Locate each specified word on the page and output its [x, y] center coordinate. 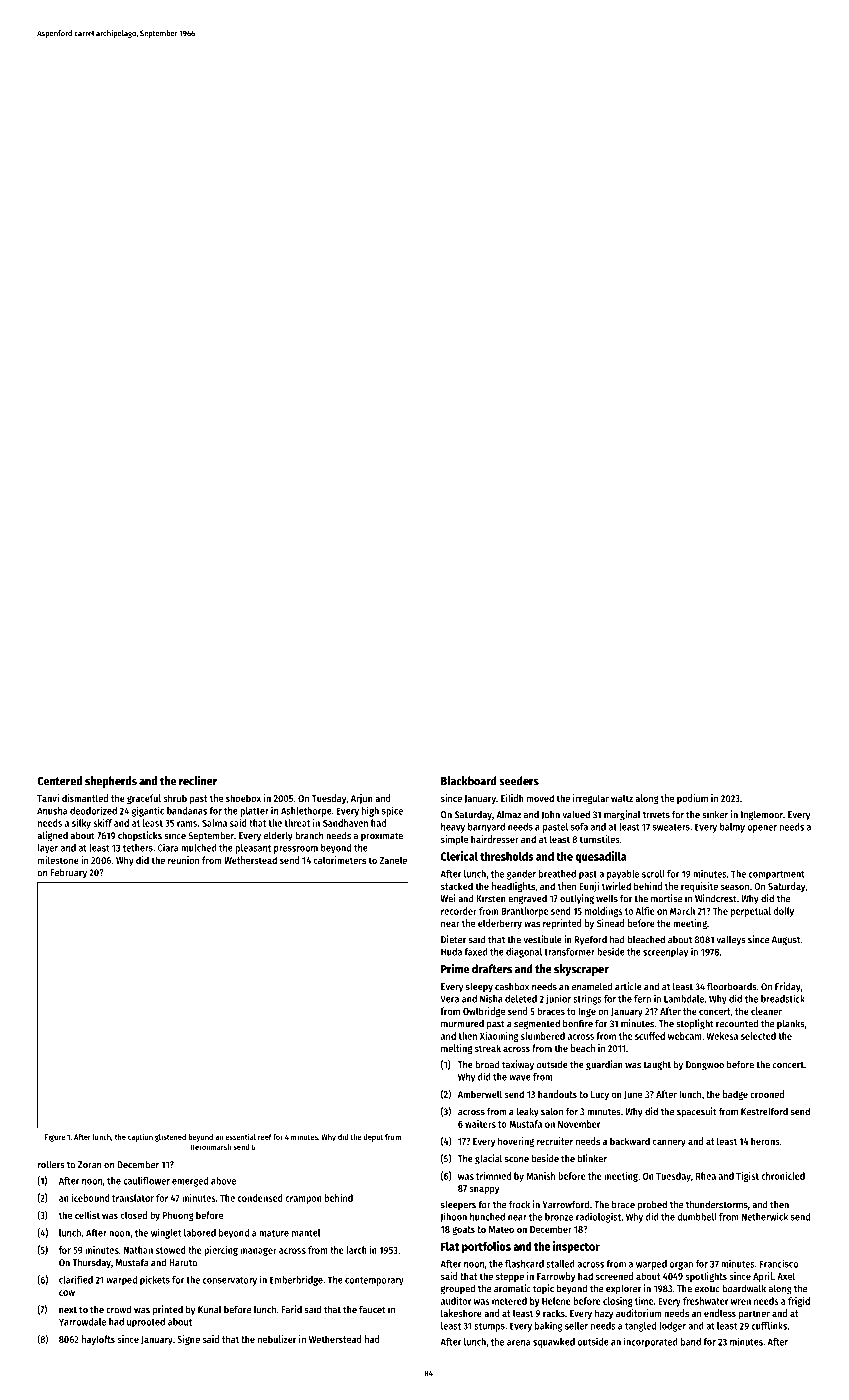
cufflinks [769, 1325]
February [68, 874]
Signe [188, 1340]
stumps [489, 1327]
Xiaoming [499, 1037]
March [682, 911]
